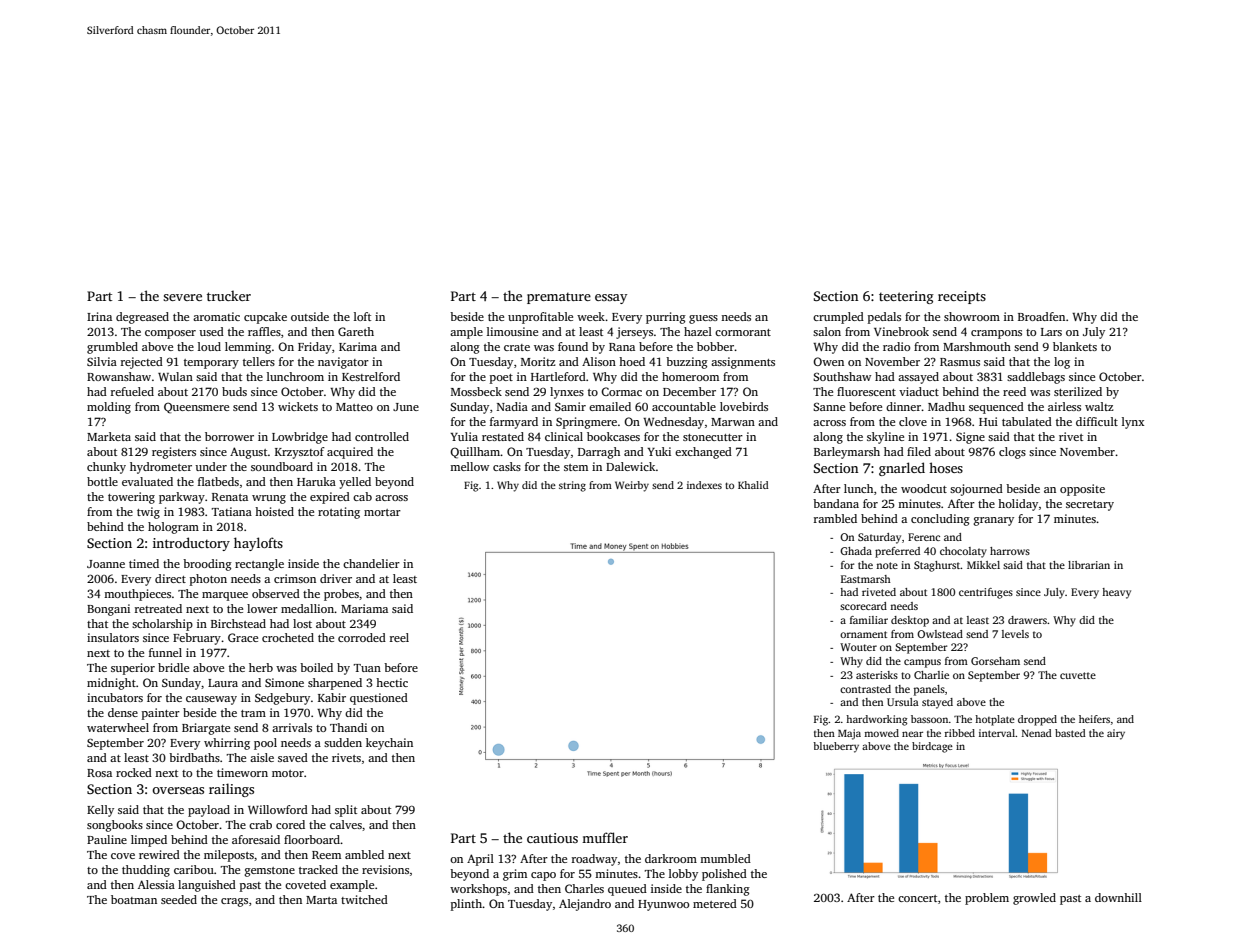  I want to click on heifers, so click(1094, 719).
